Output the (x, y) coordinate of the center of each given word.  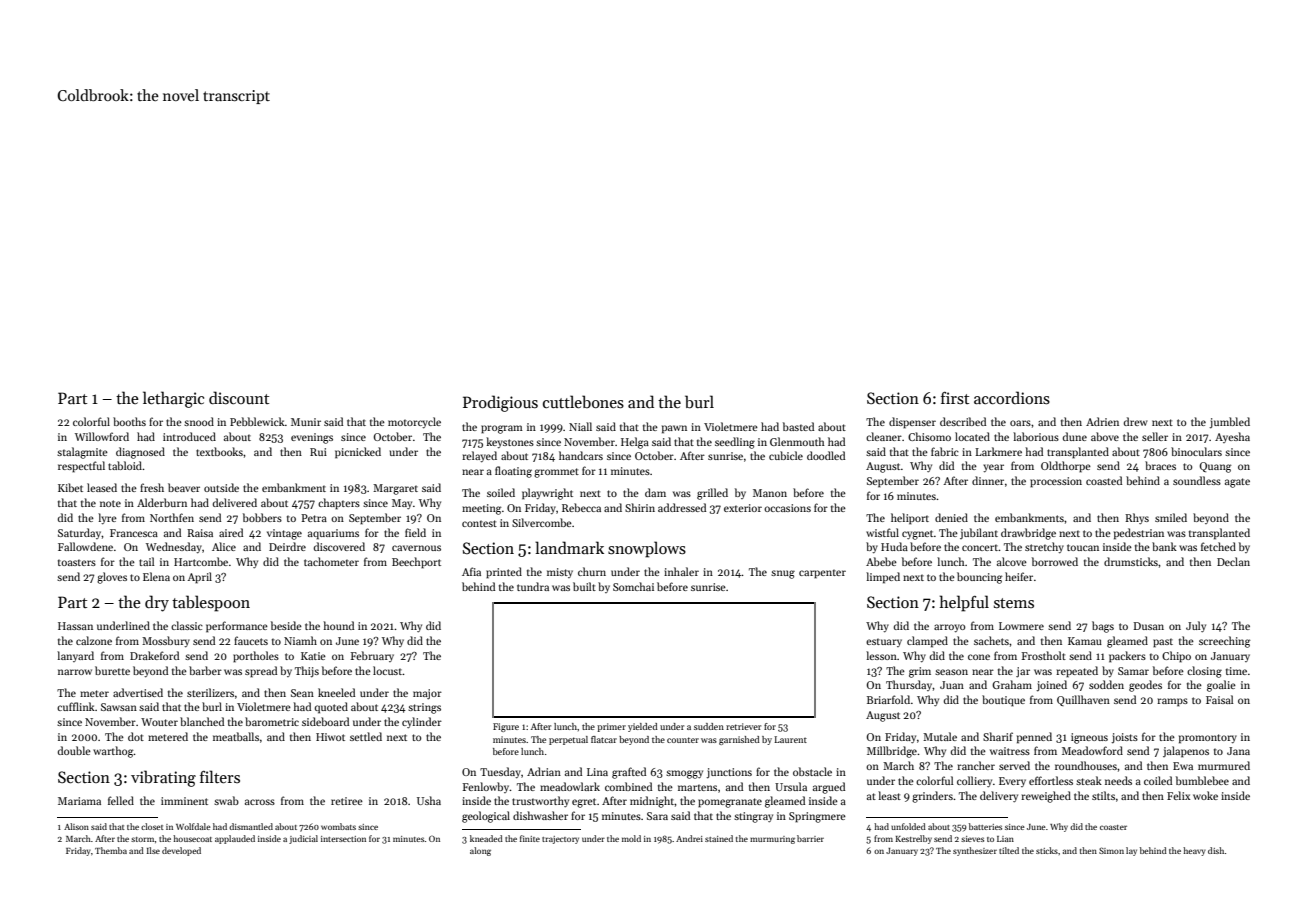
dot (136, 736)
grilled (712, 494)
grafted (629, 773)
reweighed (1046, 797)
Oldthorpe (1066, 467)
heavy (1194, 851)
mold (631, 838)
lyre (107, 518)
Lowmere (1021, 626)
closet (152, 826)
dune (1075, 436)
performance (237, 627)
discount (239, 397)
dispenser (912, 423)
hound (338, 625)
